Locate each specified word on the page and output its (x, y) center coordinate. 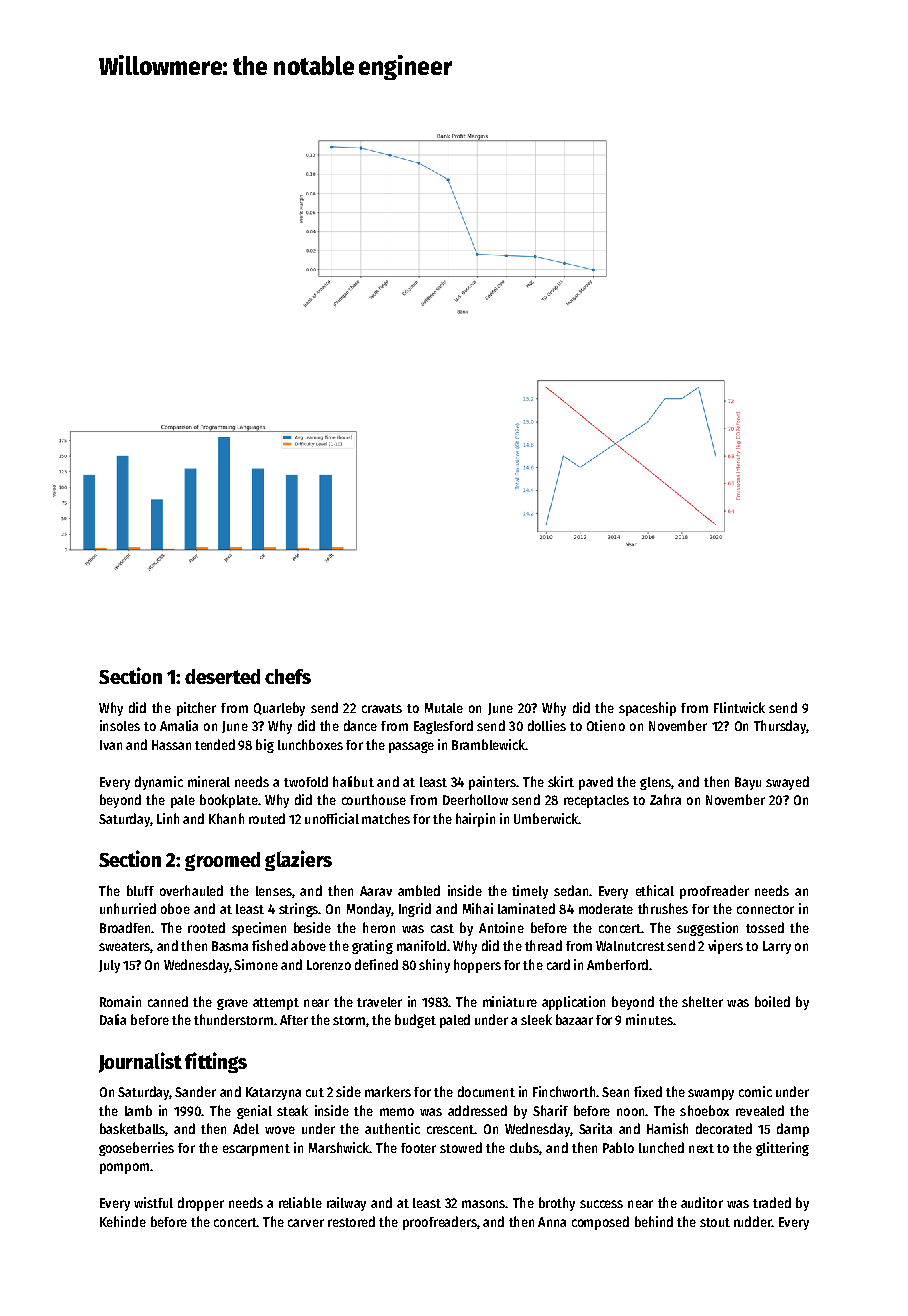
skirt (561, 781)
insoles (120, 725)
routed (267, 818)
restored (351, 1221)
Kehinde (123, 1221)
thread (543, 945)
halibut (353, 781)
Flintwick (739, 707)
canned (168, 1001)
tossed (765, 927)
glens (655, 783)
